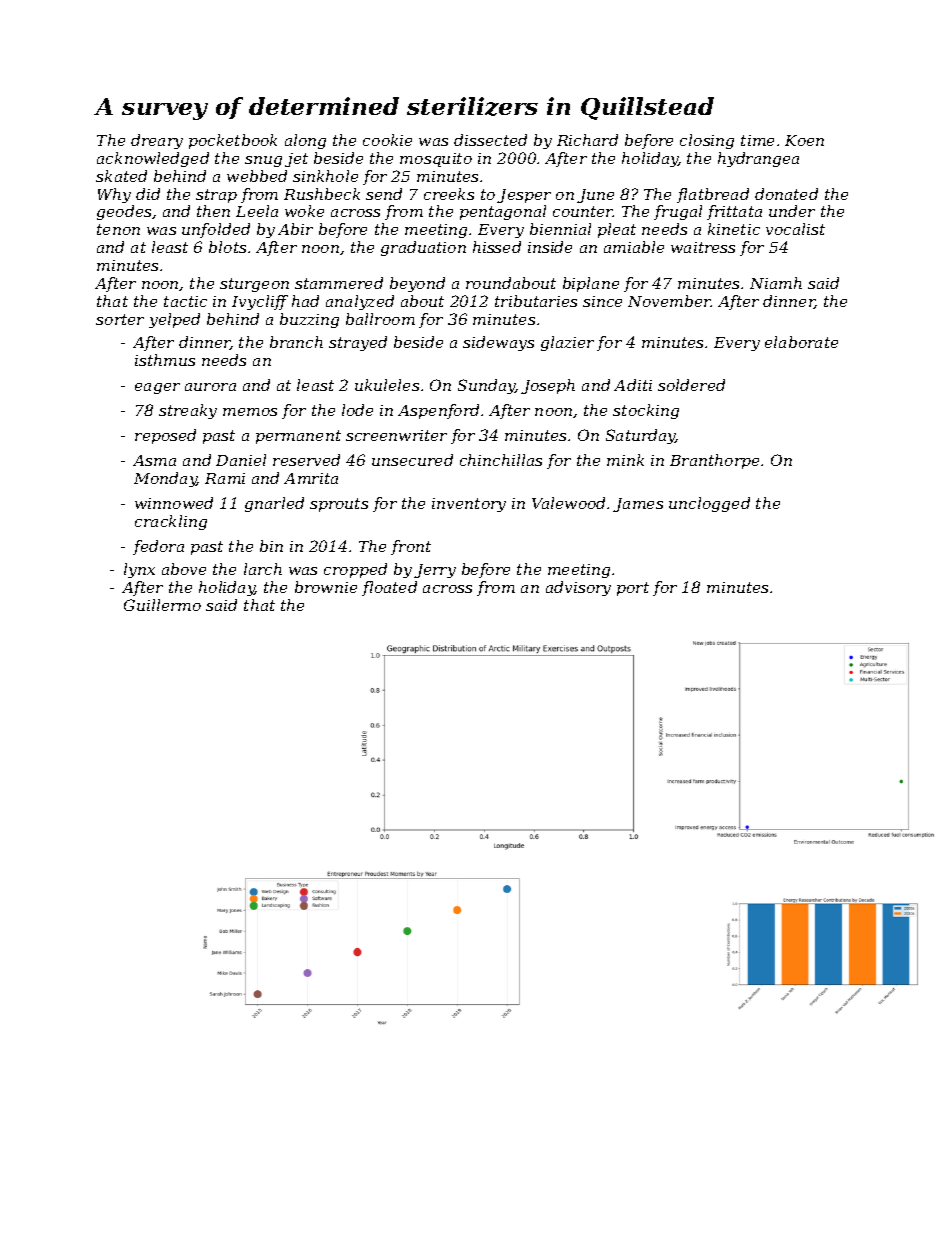 Image resolution: width=952 pixels, height=1233 pixels. Describe the element at coordinates (157, 388) in the screenshot. I see `eager` at that location.
